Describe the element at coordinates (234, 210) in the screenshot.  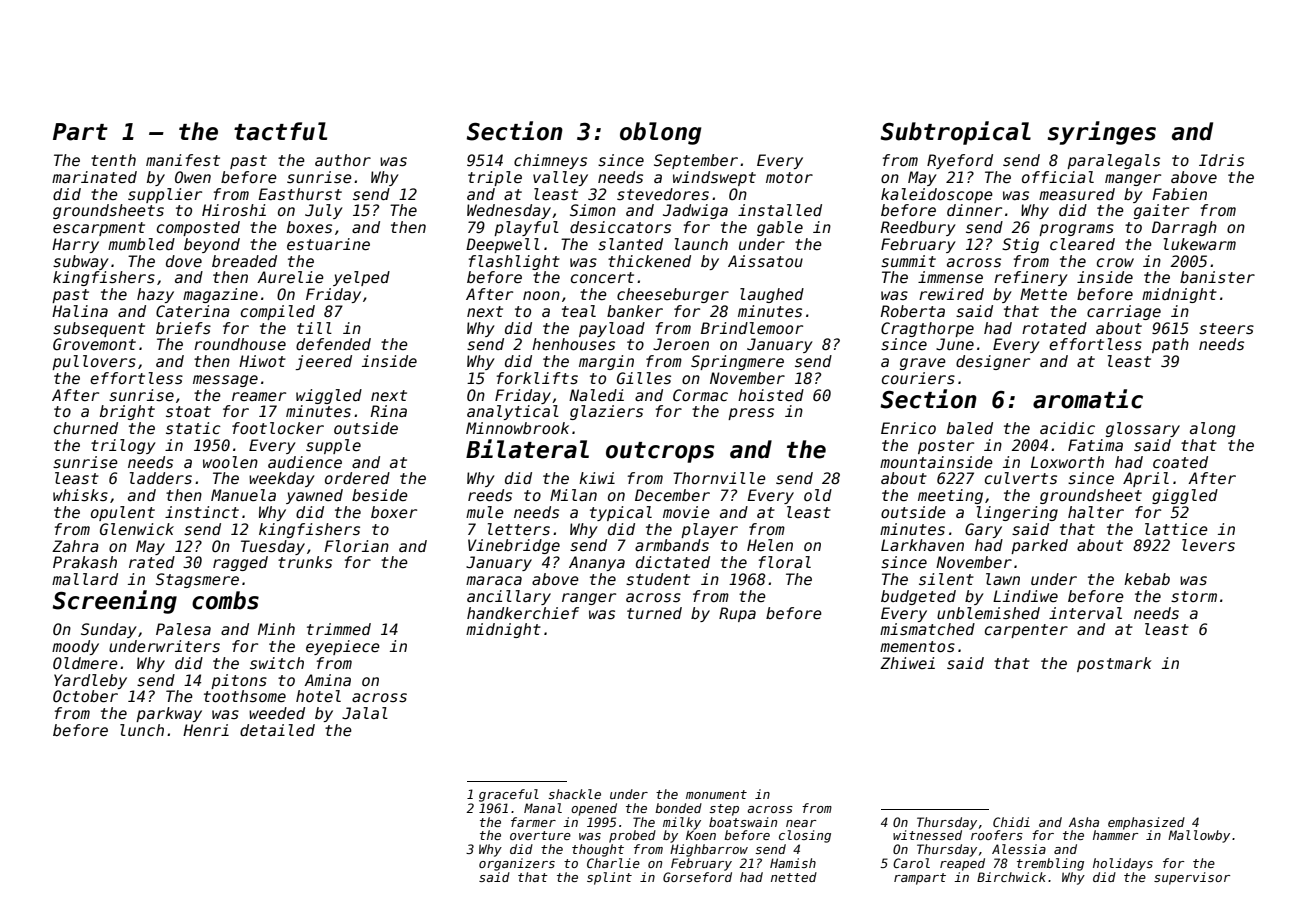
I see `Hiroshi` at that location.
